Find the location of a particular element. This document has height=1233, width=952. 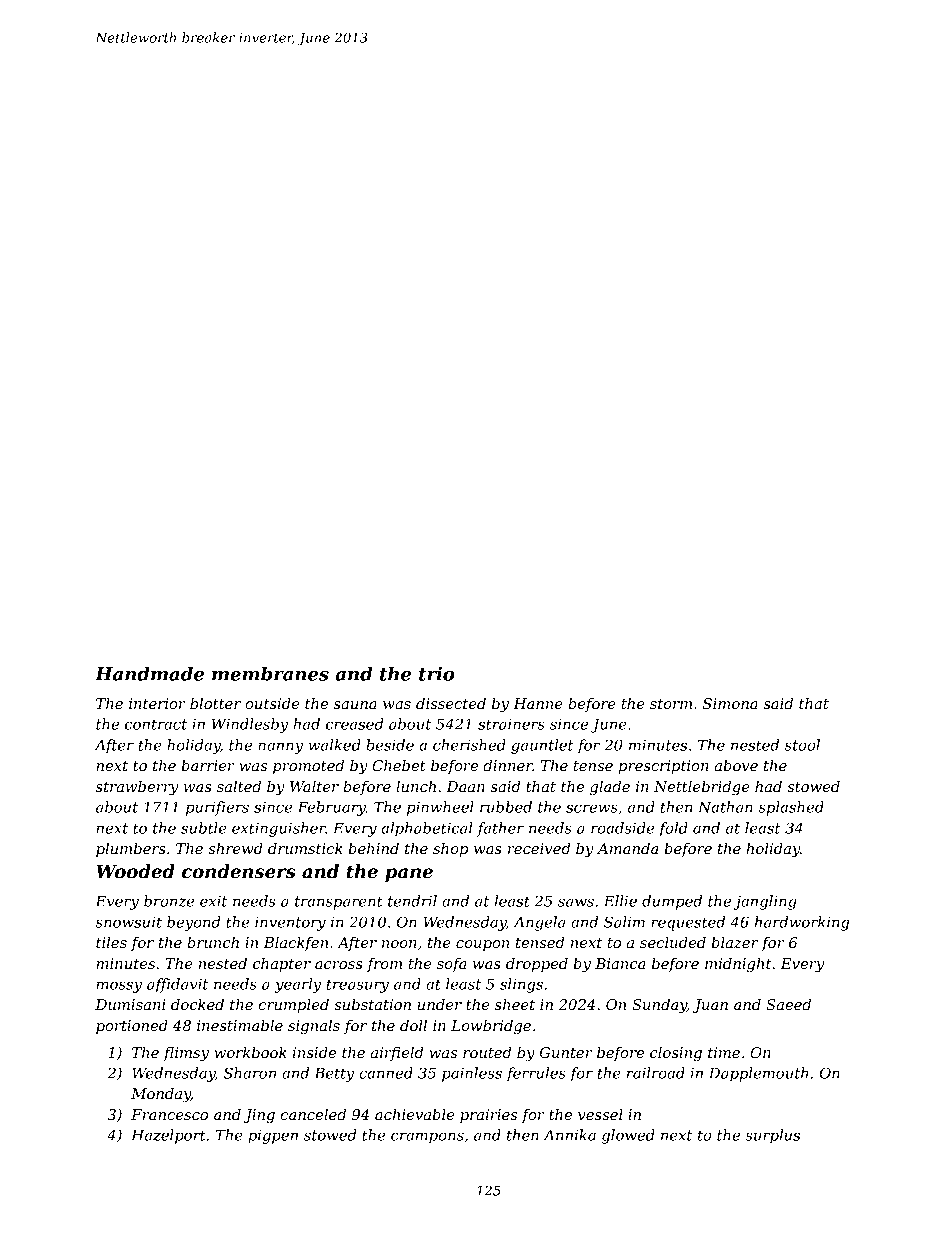

prairies is located at coordinates (488, 1116).
